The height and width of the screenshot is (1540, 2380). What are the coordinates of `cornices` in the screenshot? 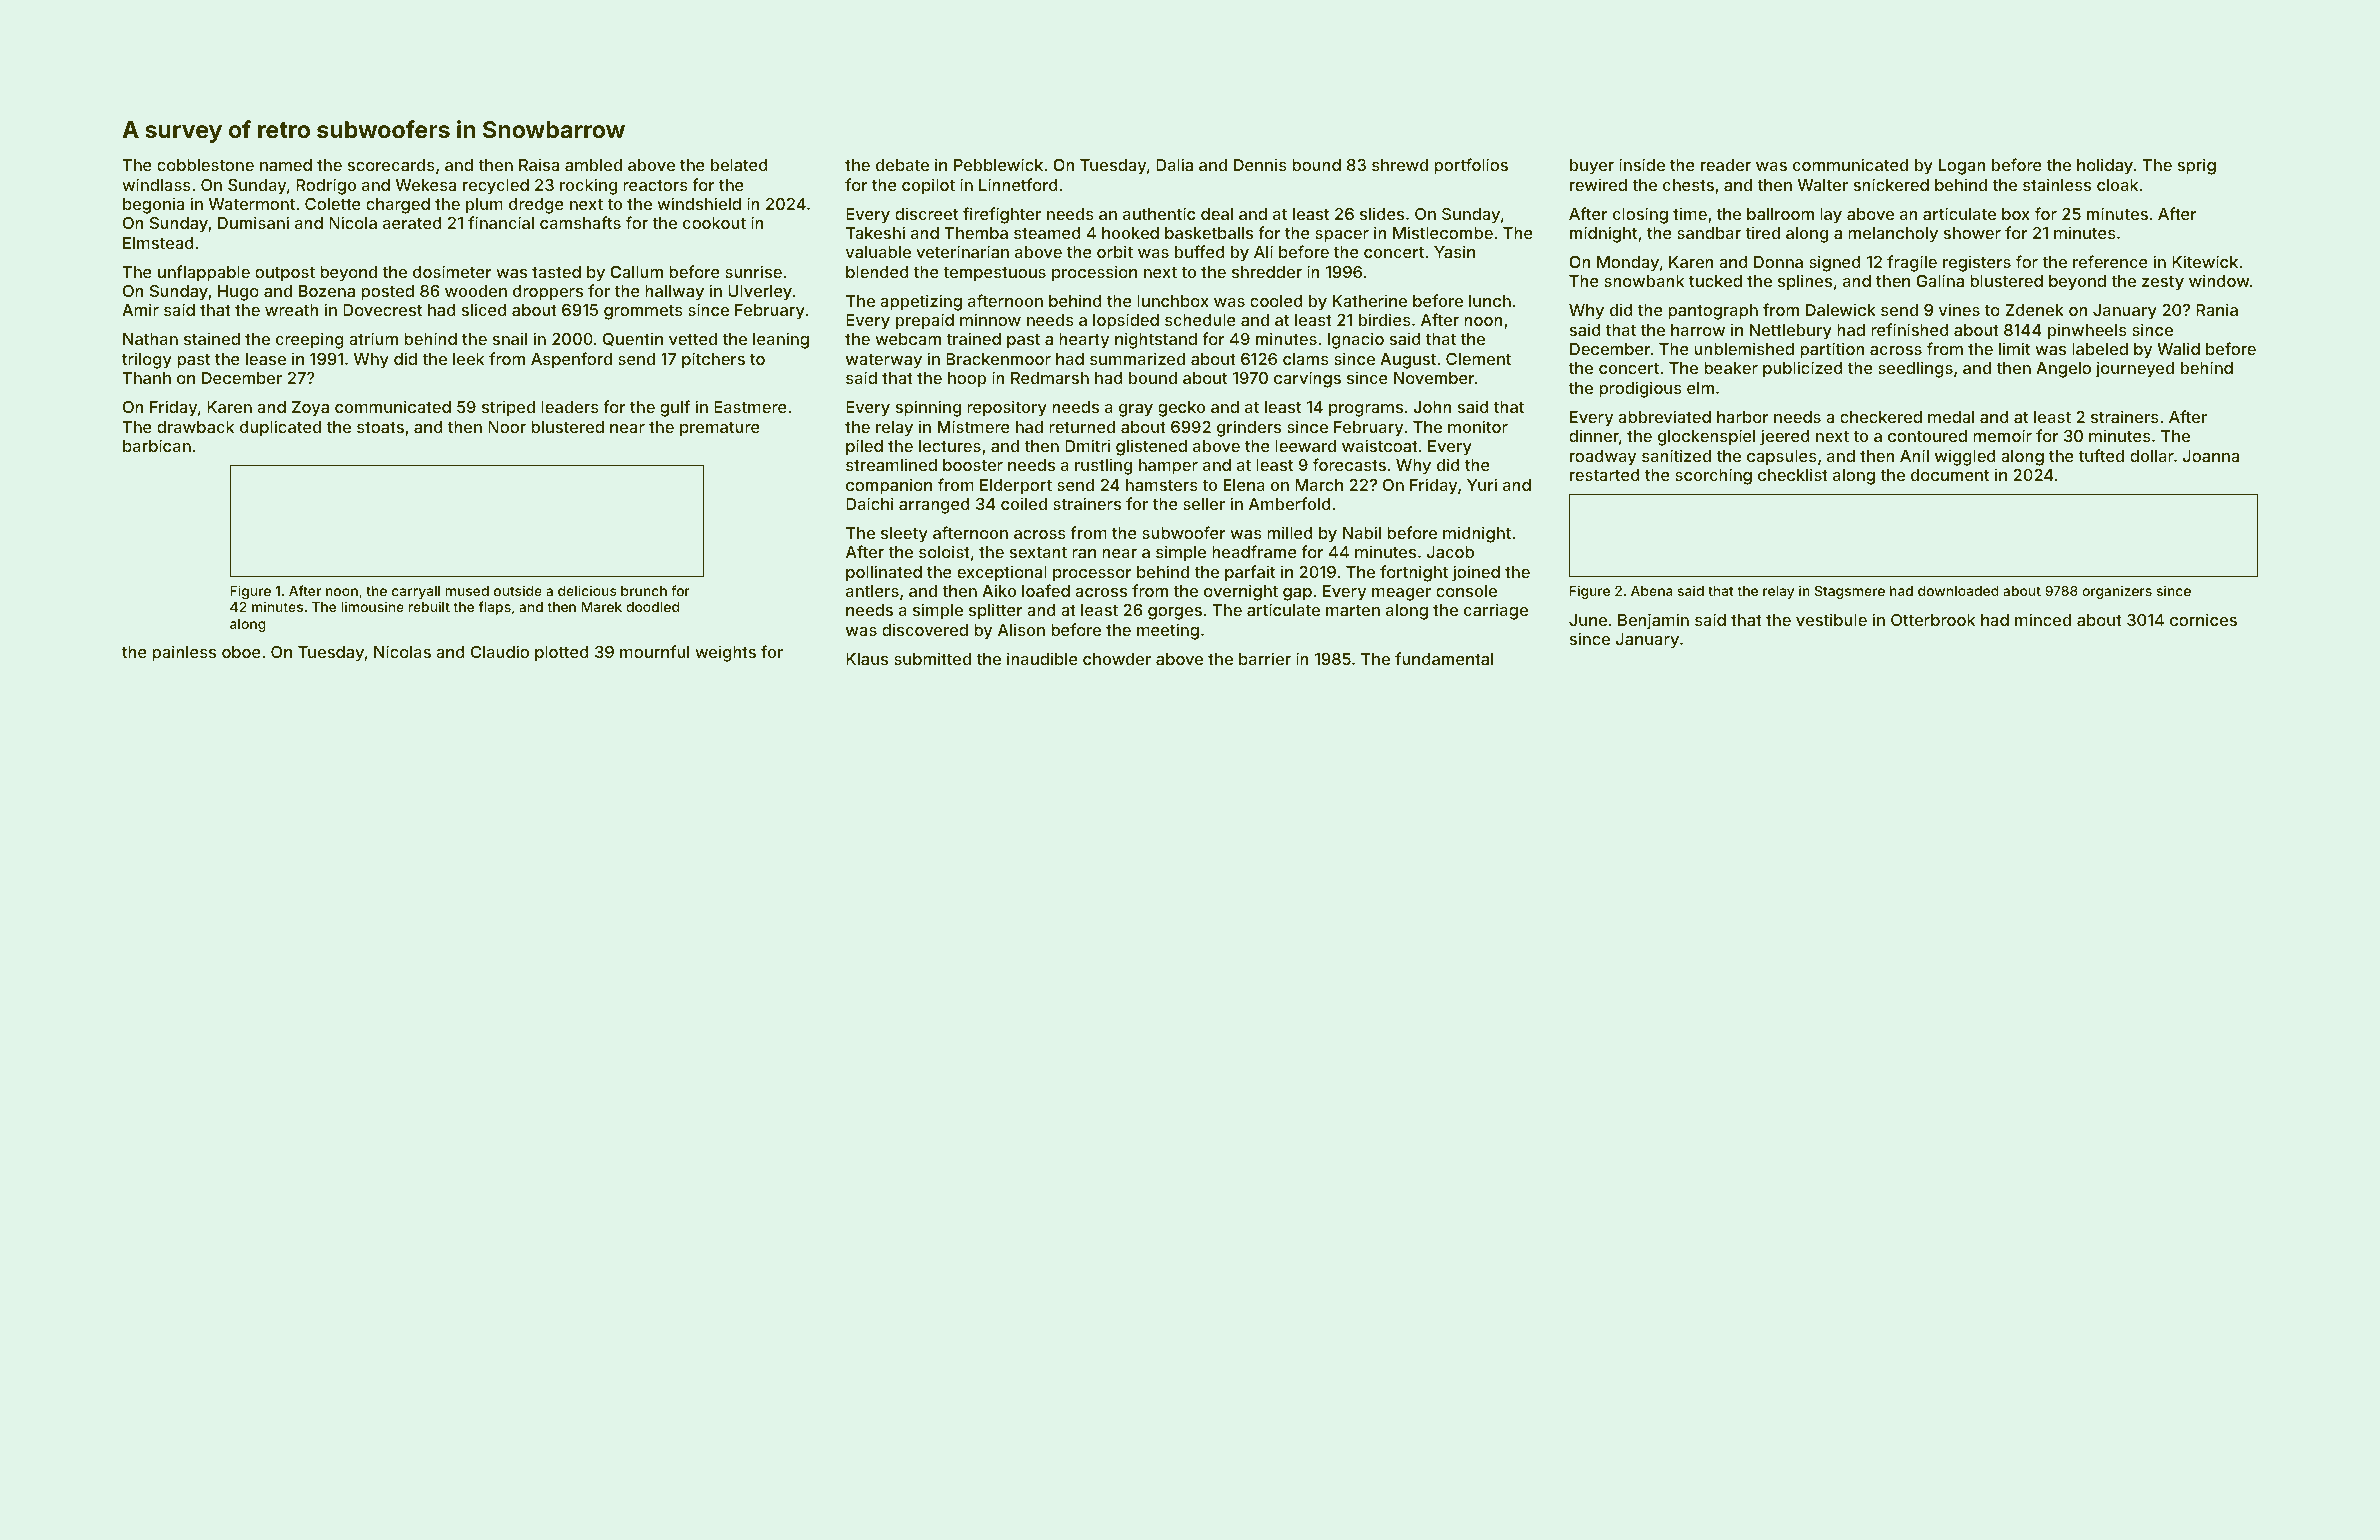 It's located at (2203, 619).
